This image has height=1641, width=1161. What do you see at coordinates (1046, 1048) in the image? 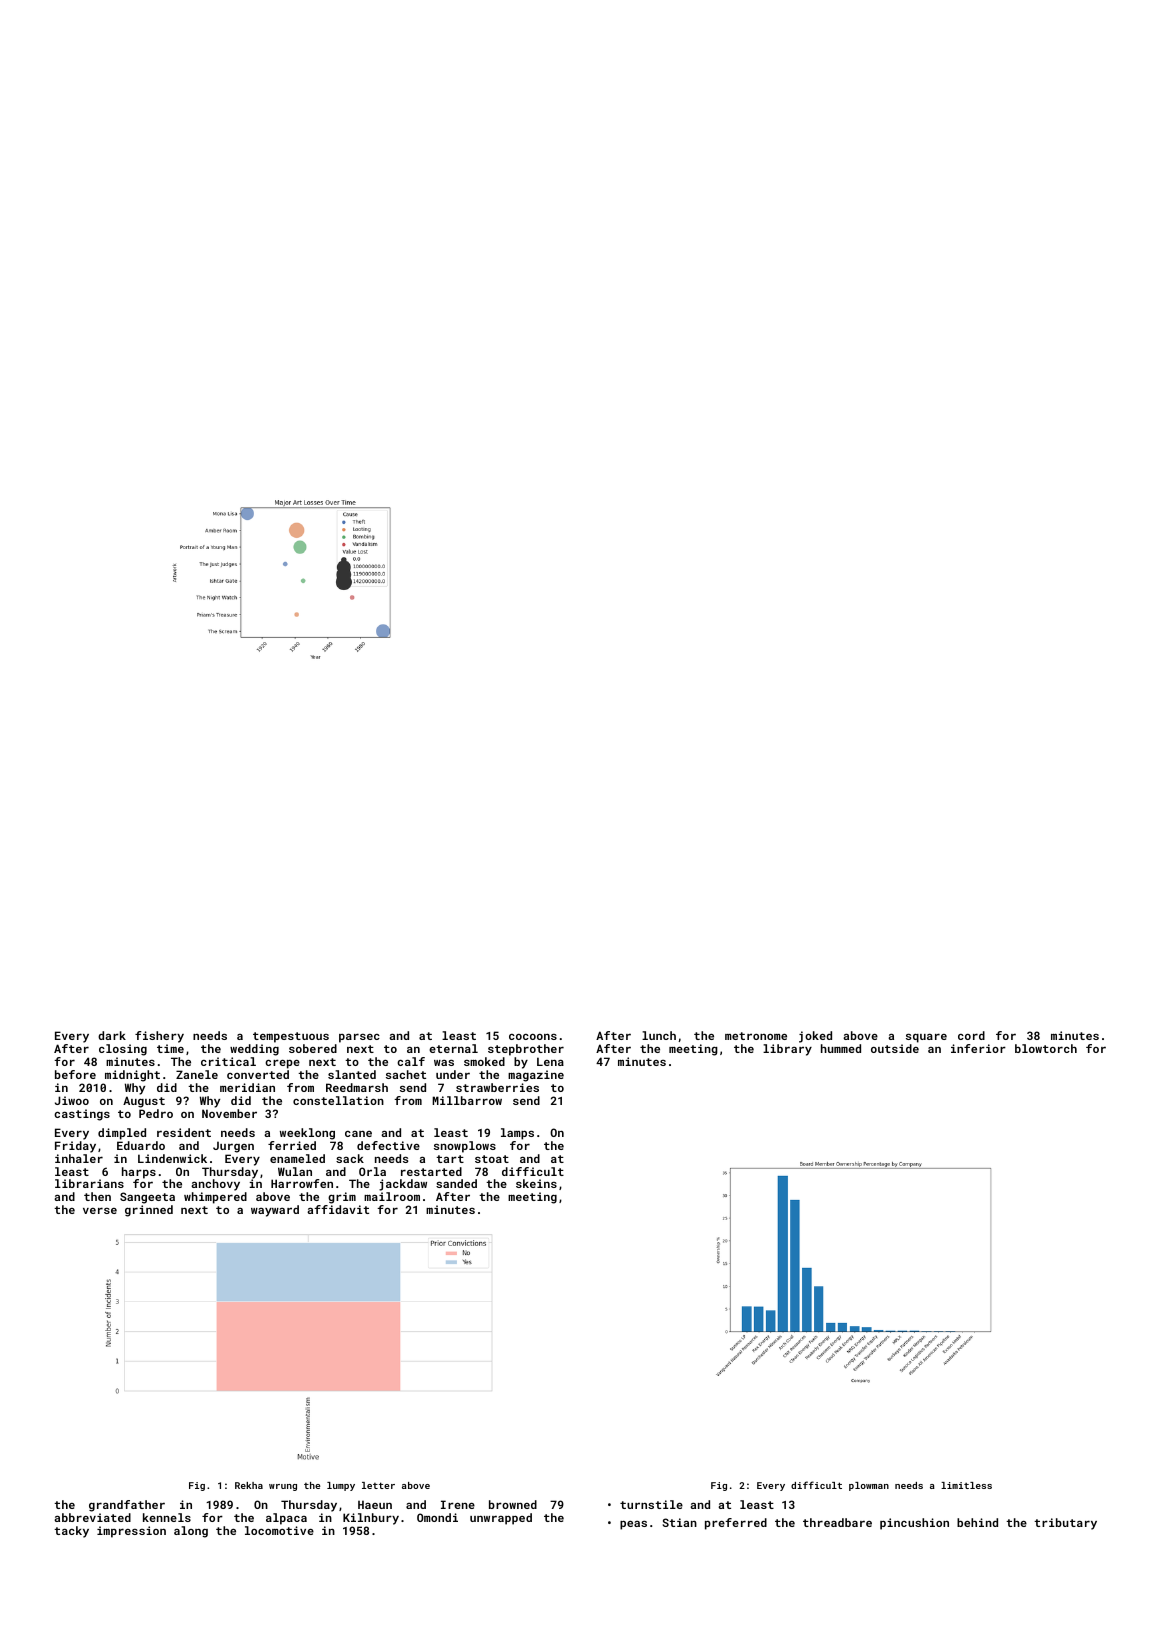
I see `blowtorch` at bounding box center [1046, 1048].
